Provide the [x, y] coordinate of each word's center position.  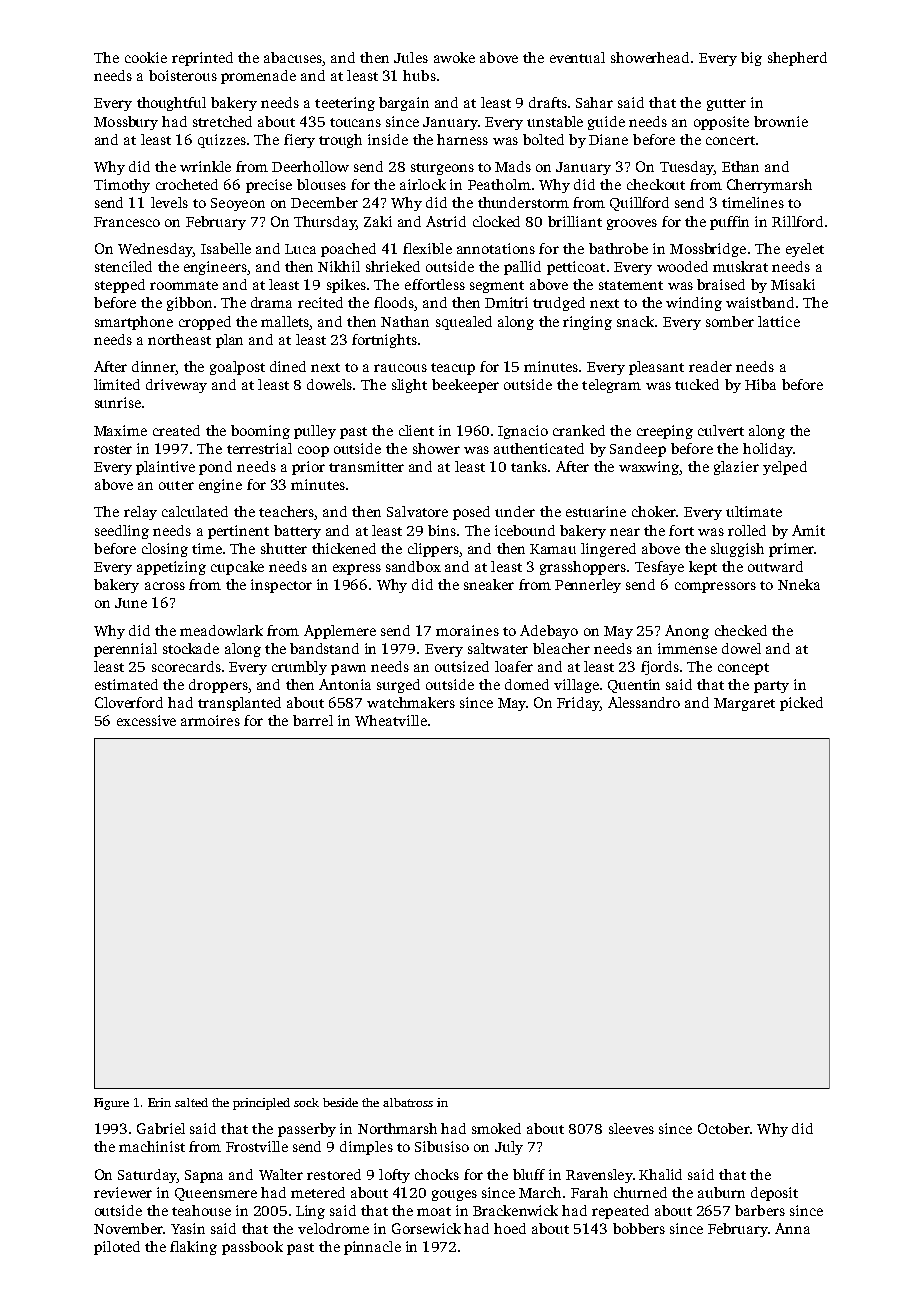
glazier [736, 468]
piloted [117, 1248]
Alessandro [644, 702]
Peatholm [499, 184]
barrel [313, 720]
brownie [781, 121]
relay [140, 513]
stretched [222, 121]
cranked [579, 430]
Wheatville [391, 720]
